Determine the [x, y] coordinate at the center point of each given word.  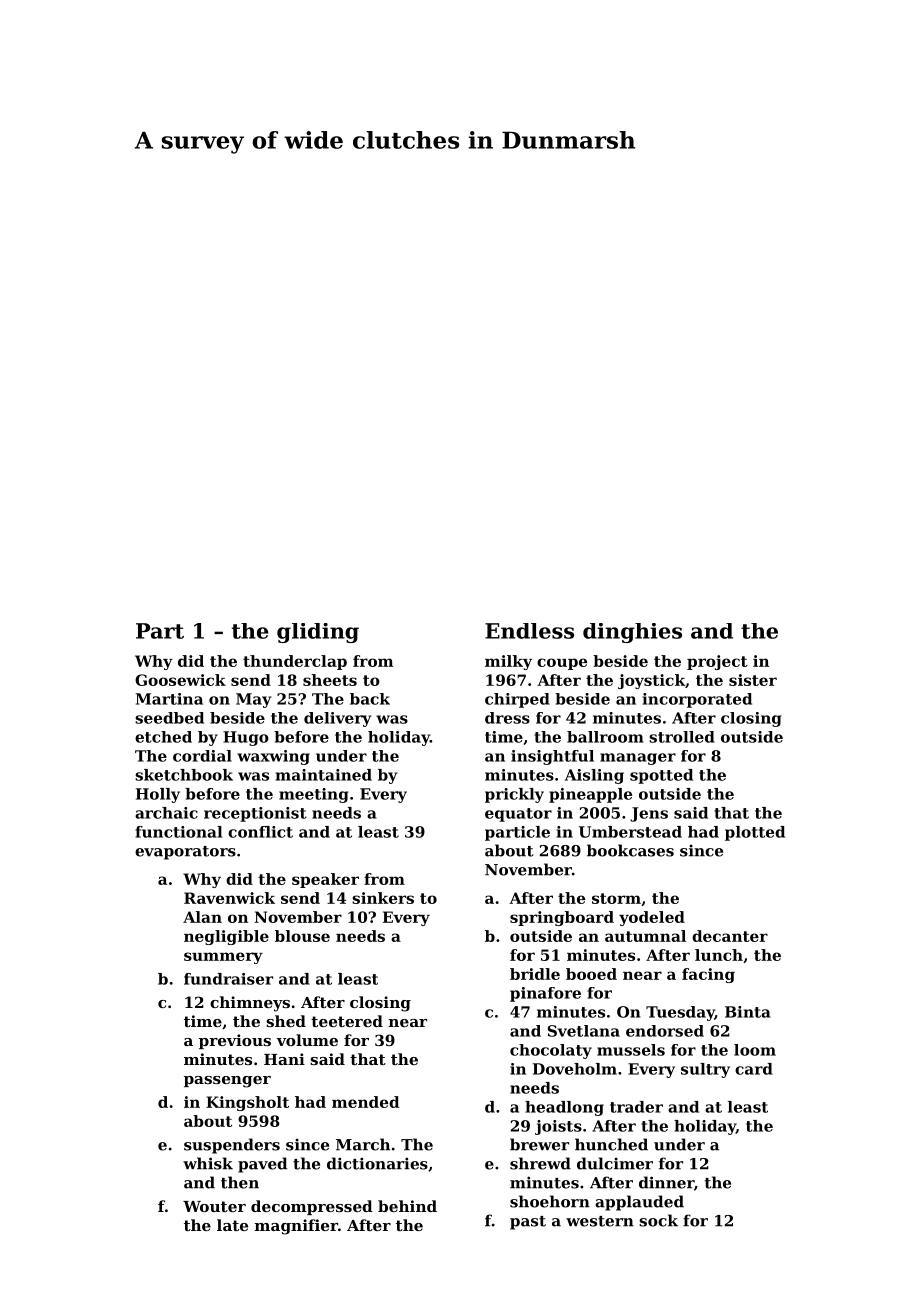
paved [262, 1165]
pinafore [545, 994]
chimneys [250, 1004]
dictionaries [377, 1163]
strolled [682, 737]
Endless [529, 631]
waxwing [273, 757]
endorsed [665, 1031]
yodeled [652, 918]
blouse [302, 936]
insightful [552, 757]
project [717, 662]
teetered [347, 1021]
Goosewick [180, 680]
